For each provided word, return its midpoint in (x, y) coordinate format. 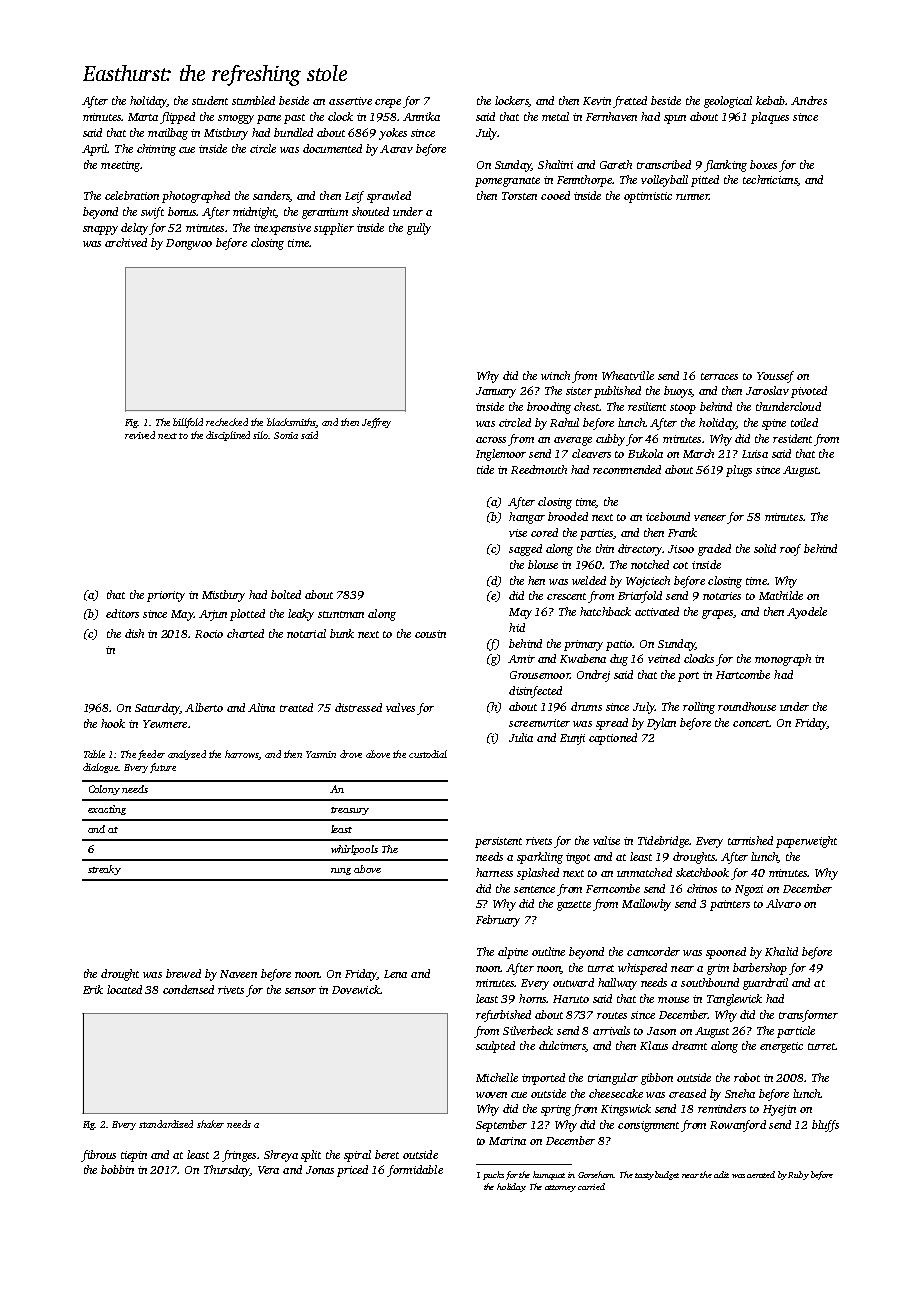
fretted (630, 102)
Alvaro (783, 903)
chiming (156, 150)
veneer (710, 518)
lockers (512, 101)
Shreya (281, 1156)
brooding (549, 408)
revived (140, 435)
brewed (183, 973)
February (498, 921)
